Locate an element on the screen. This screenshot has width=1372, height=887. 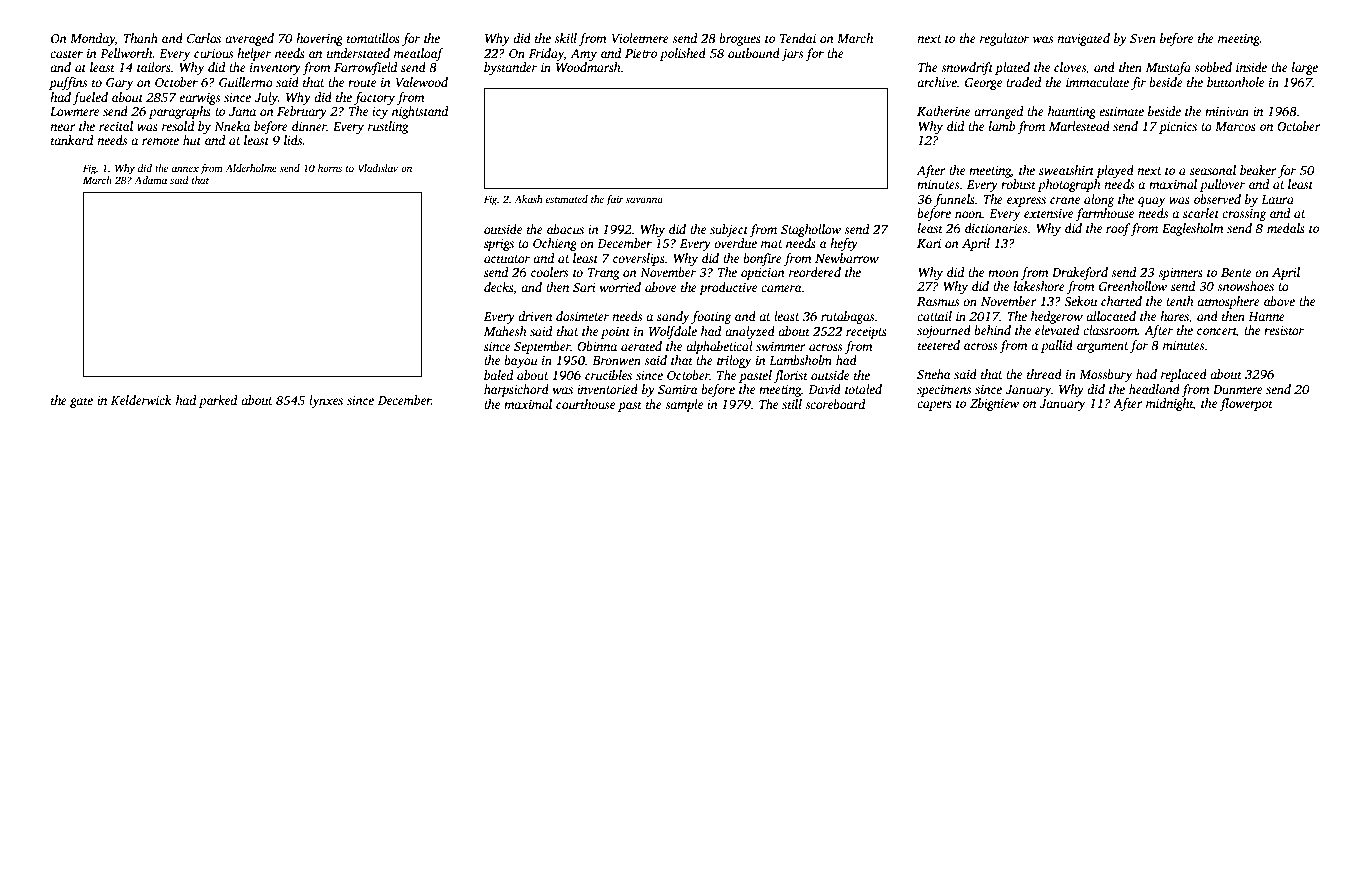
played is located at coordinates (1115, 171).
